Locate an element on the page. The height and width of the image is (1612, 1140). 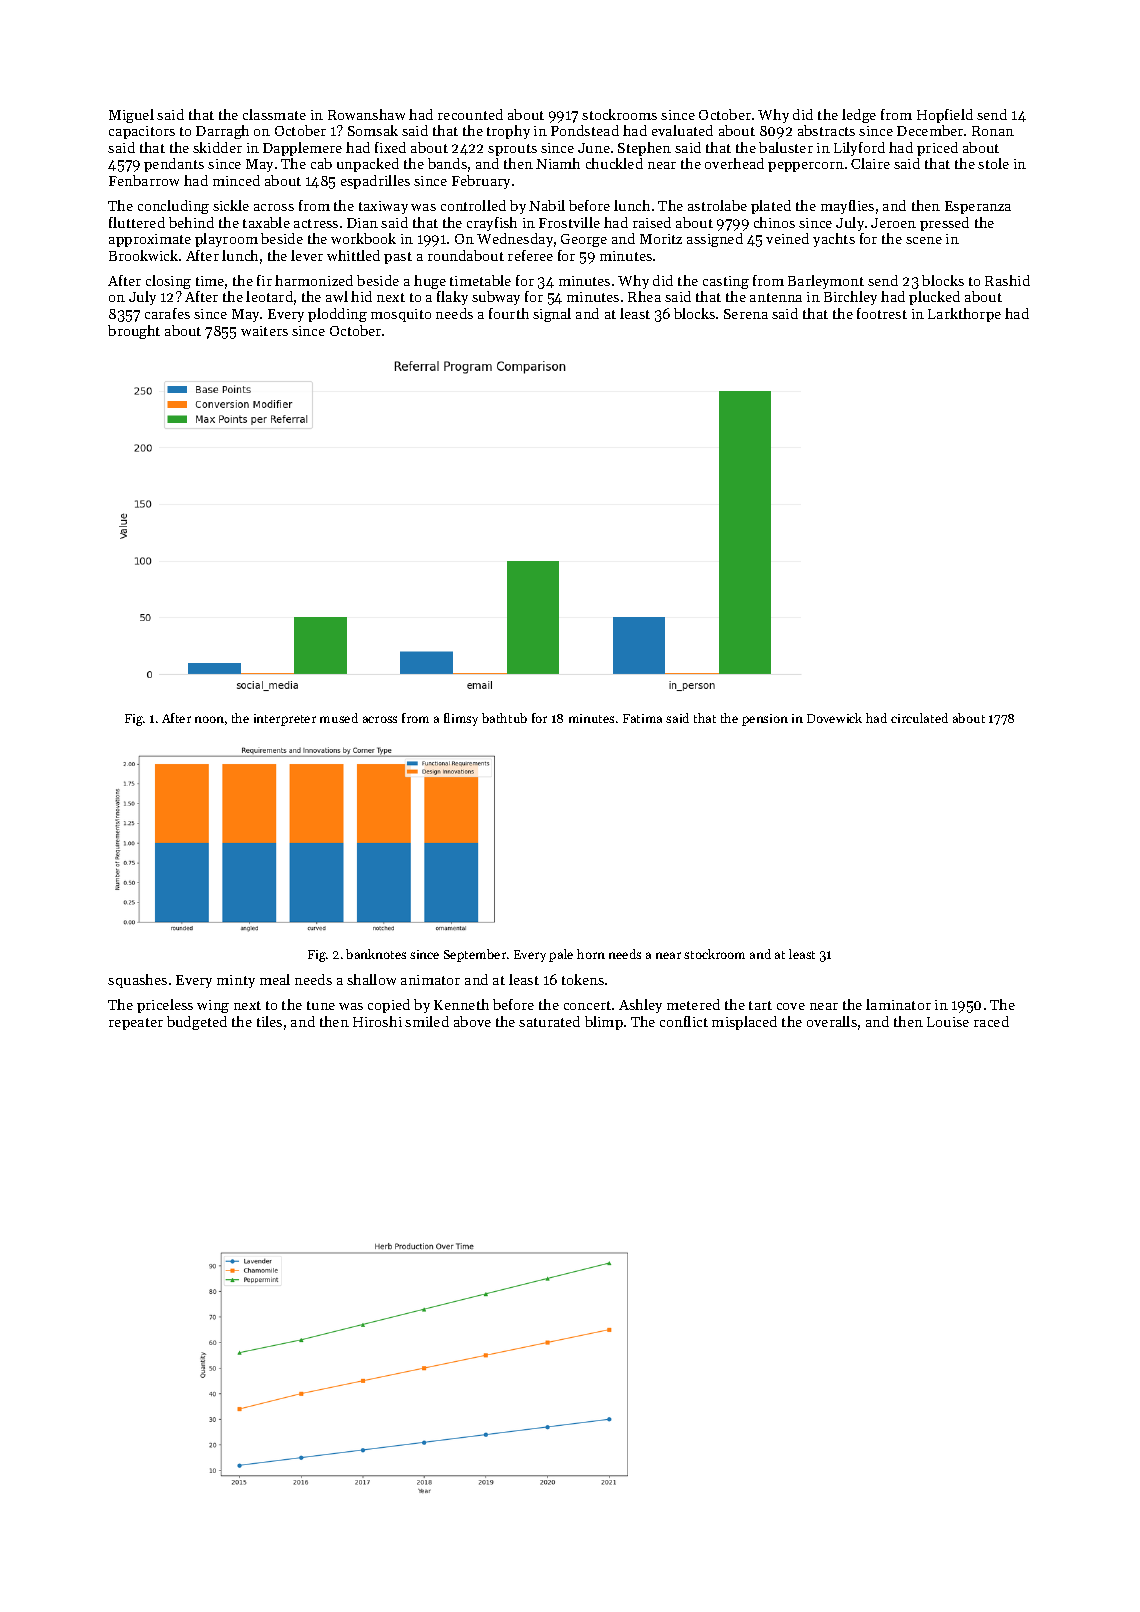
trophy is located at coordinates (508, 132).
